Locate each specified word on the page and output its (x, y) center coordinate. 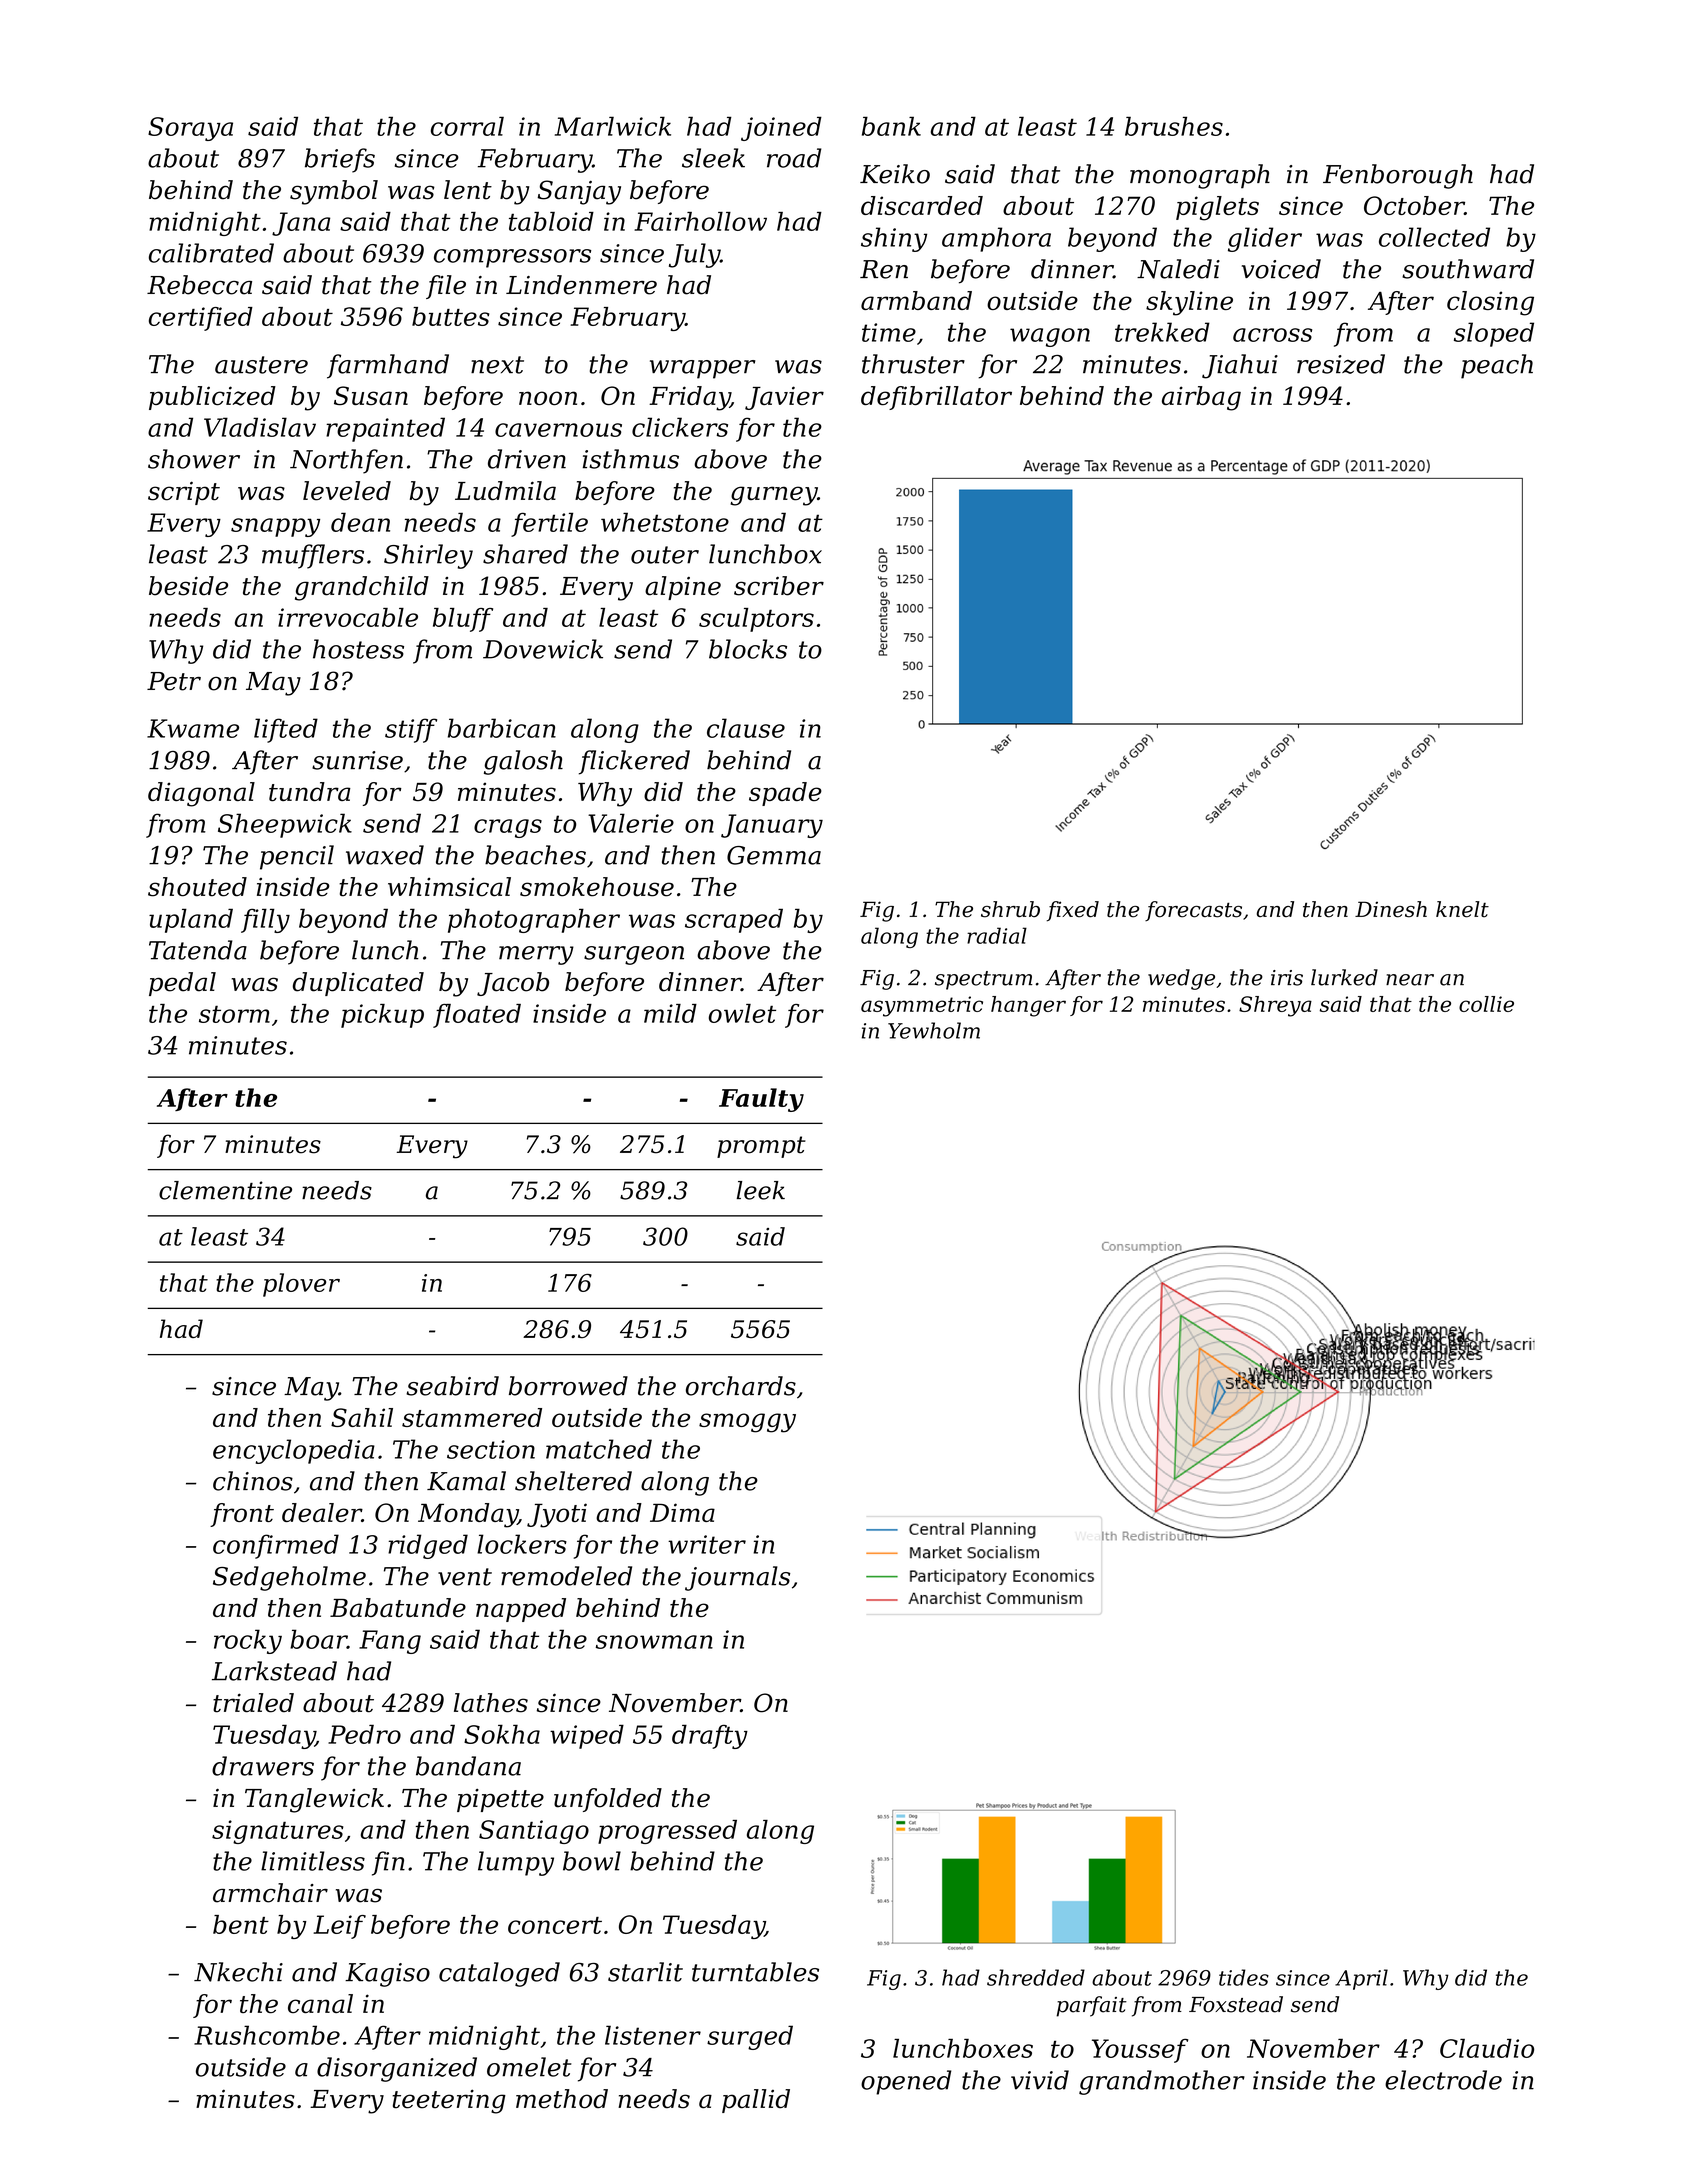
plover (301, 1285)
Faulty (761, 1100)
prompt (761, 1147)
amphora (996, 239)
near (1410, 980)
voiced (1281, 269)
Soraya (190, 129)
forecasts (1193, 911)
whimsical (449, 887)
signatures (277, 1832)
